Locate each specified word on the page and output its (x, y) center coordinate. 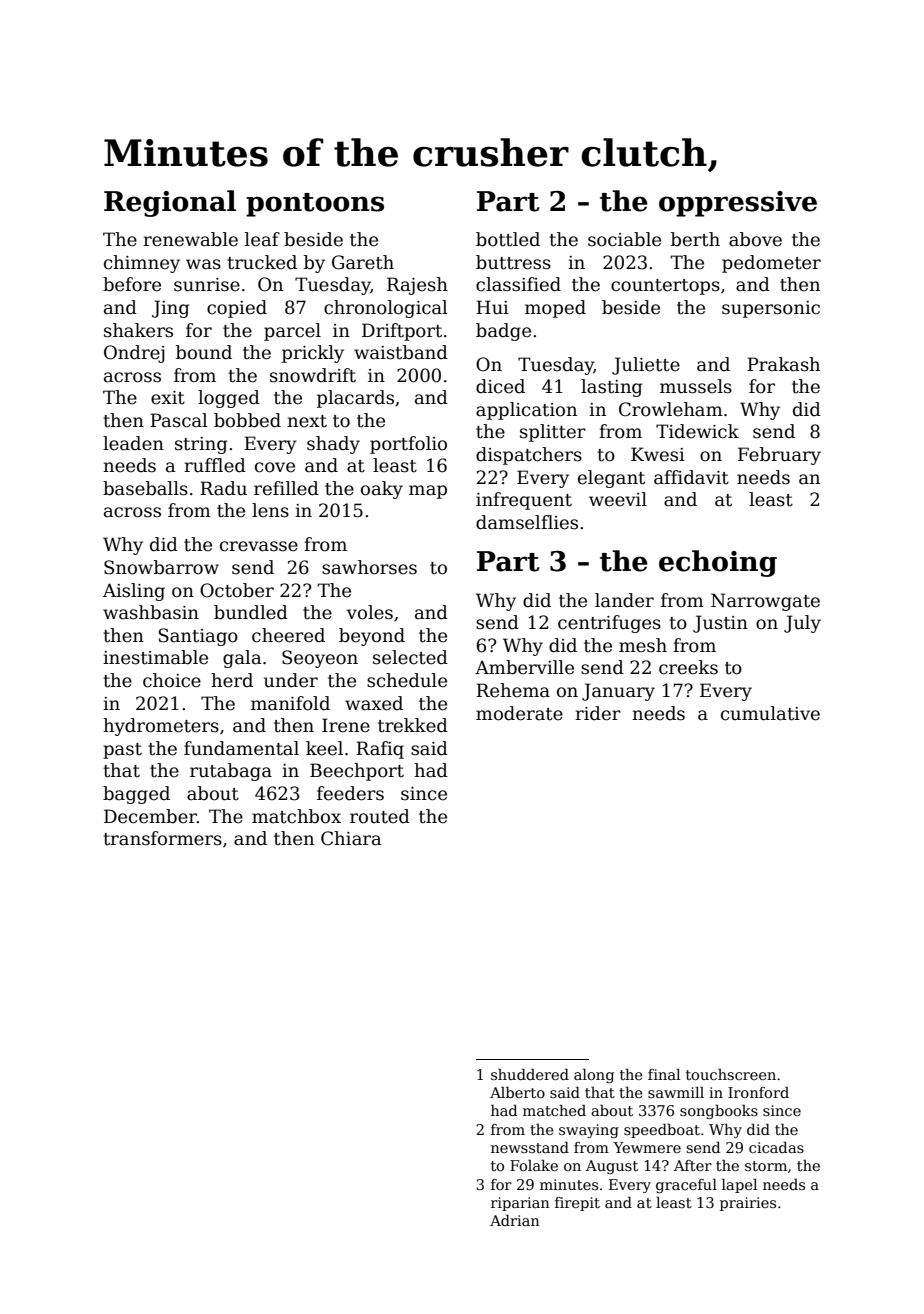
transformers (162, 838)
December (150, 816)
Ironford (758, 1092)
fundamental (241, 748)
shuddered (530, 1074)
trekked (413, 725)
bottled (508, 239)
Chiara (351, 838)
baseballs (145, 488)
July (802, 624)
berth (695, 239)
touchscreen (731, 1074)
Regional (170, 203)
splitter (553, 433)
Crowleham (671, 409)
